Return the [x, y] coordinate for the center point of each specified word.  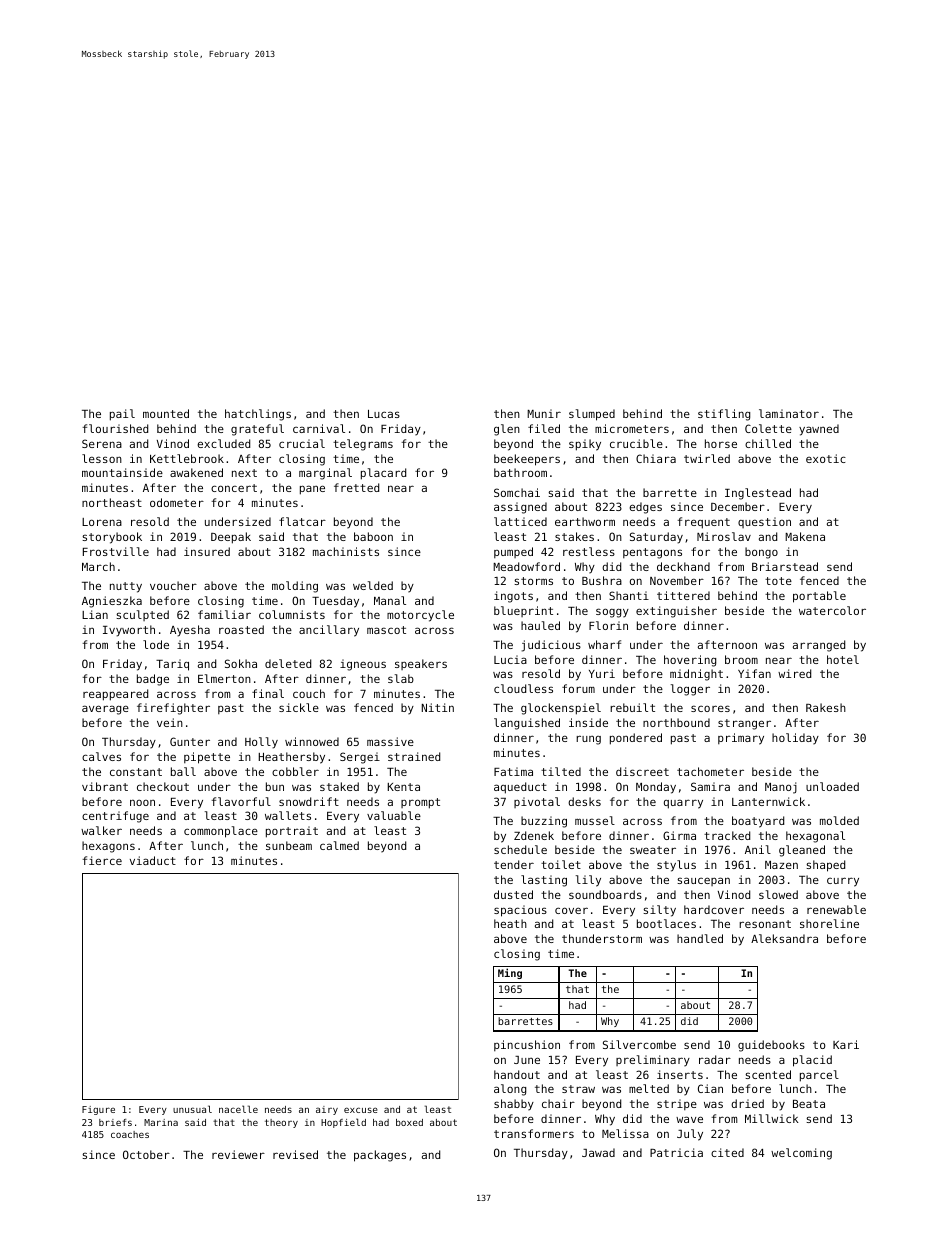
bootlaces [666, 923]
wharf [604, 644]
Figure [98, 1110]
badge [153, 680]
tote [778, 581]
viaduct [153, 860]
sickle [299, 707]
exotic [826, 458]
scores [710, 708]
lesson [102, 458]
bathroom [520, 472]
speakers [421, 664]
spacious [520, 911]
